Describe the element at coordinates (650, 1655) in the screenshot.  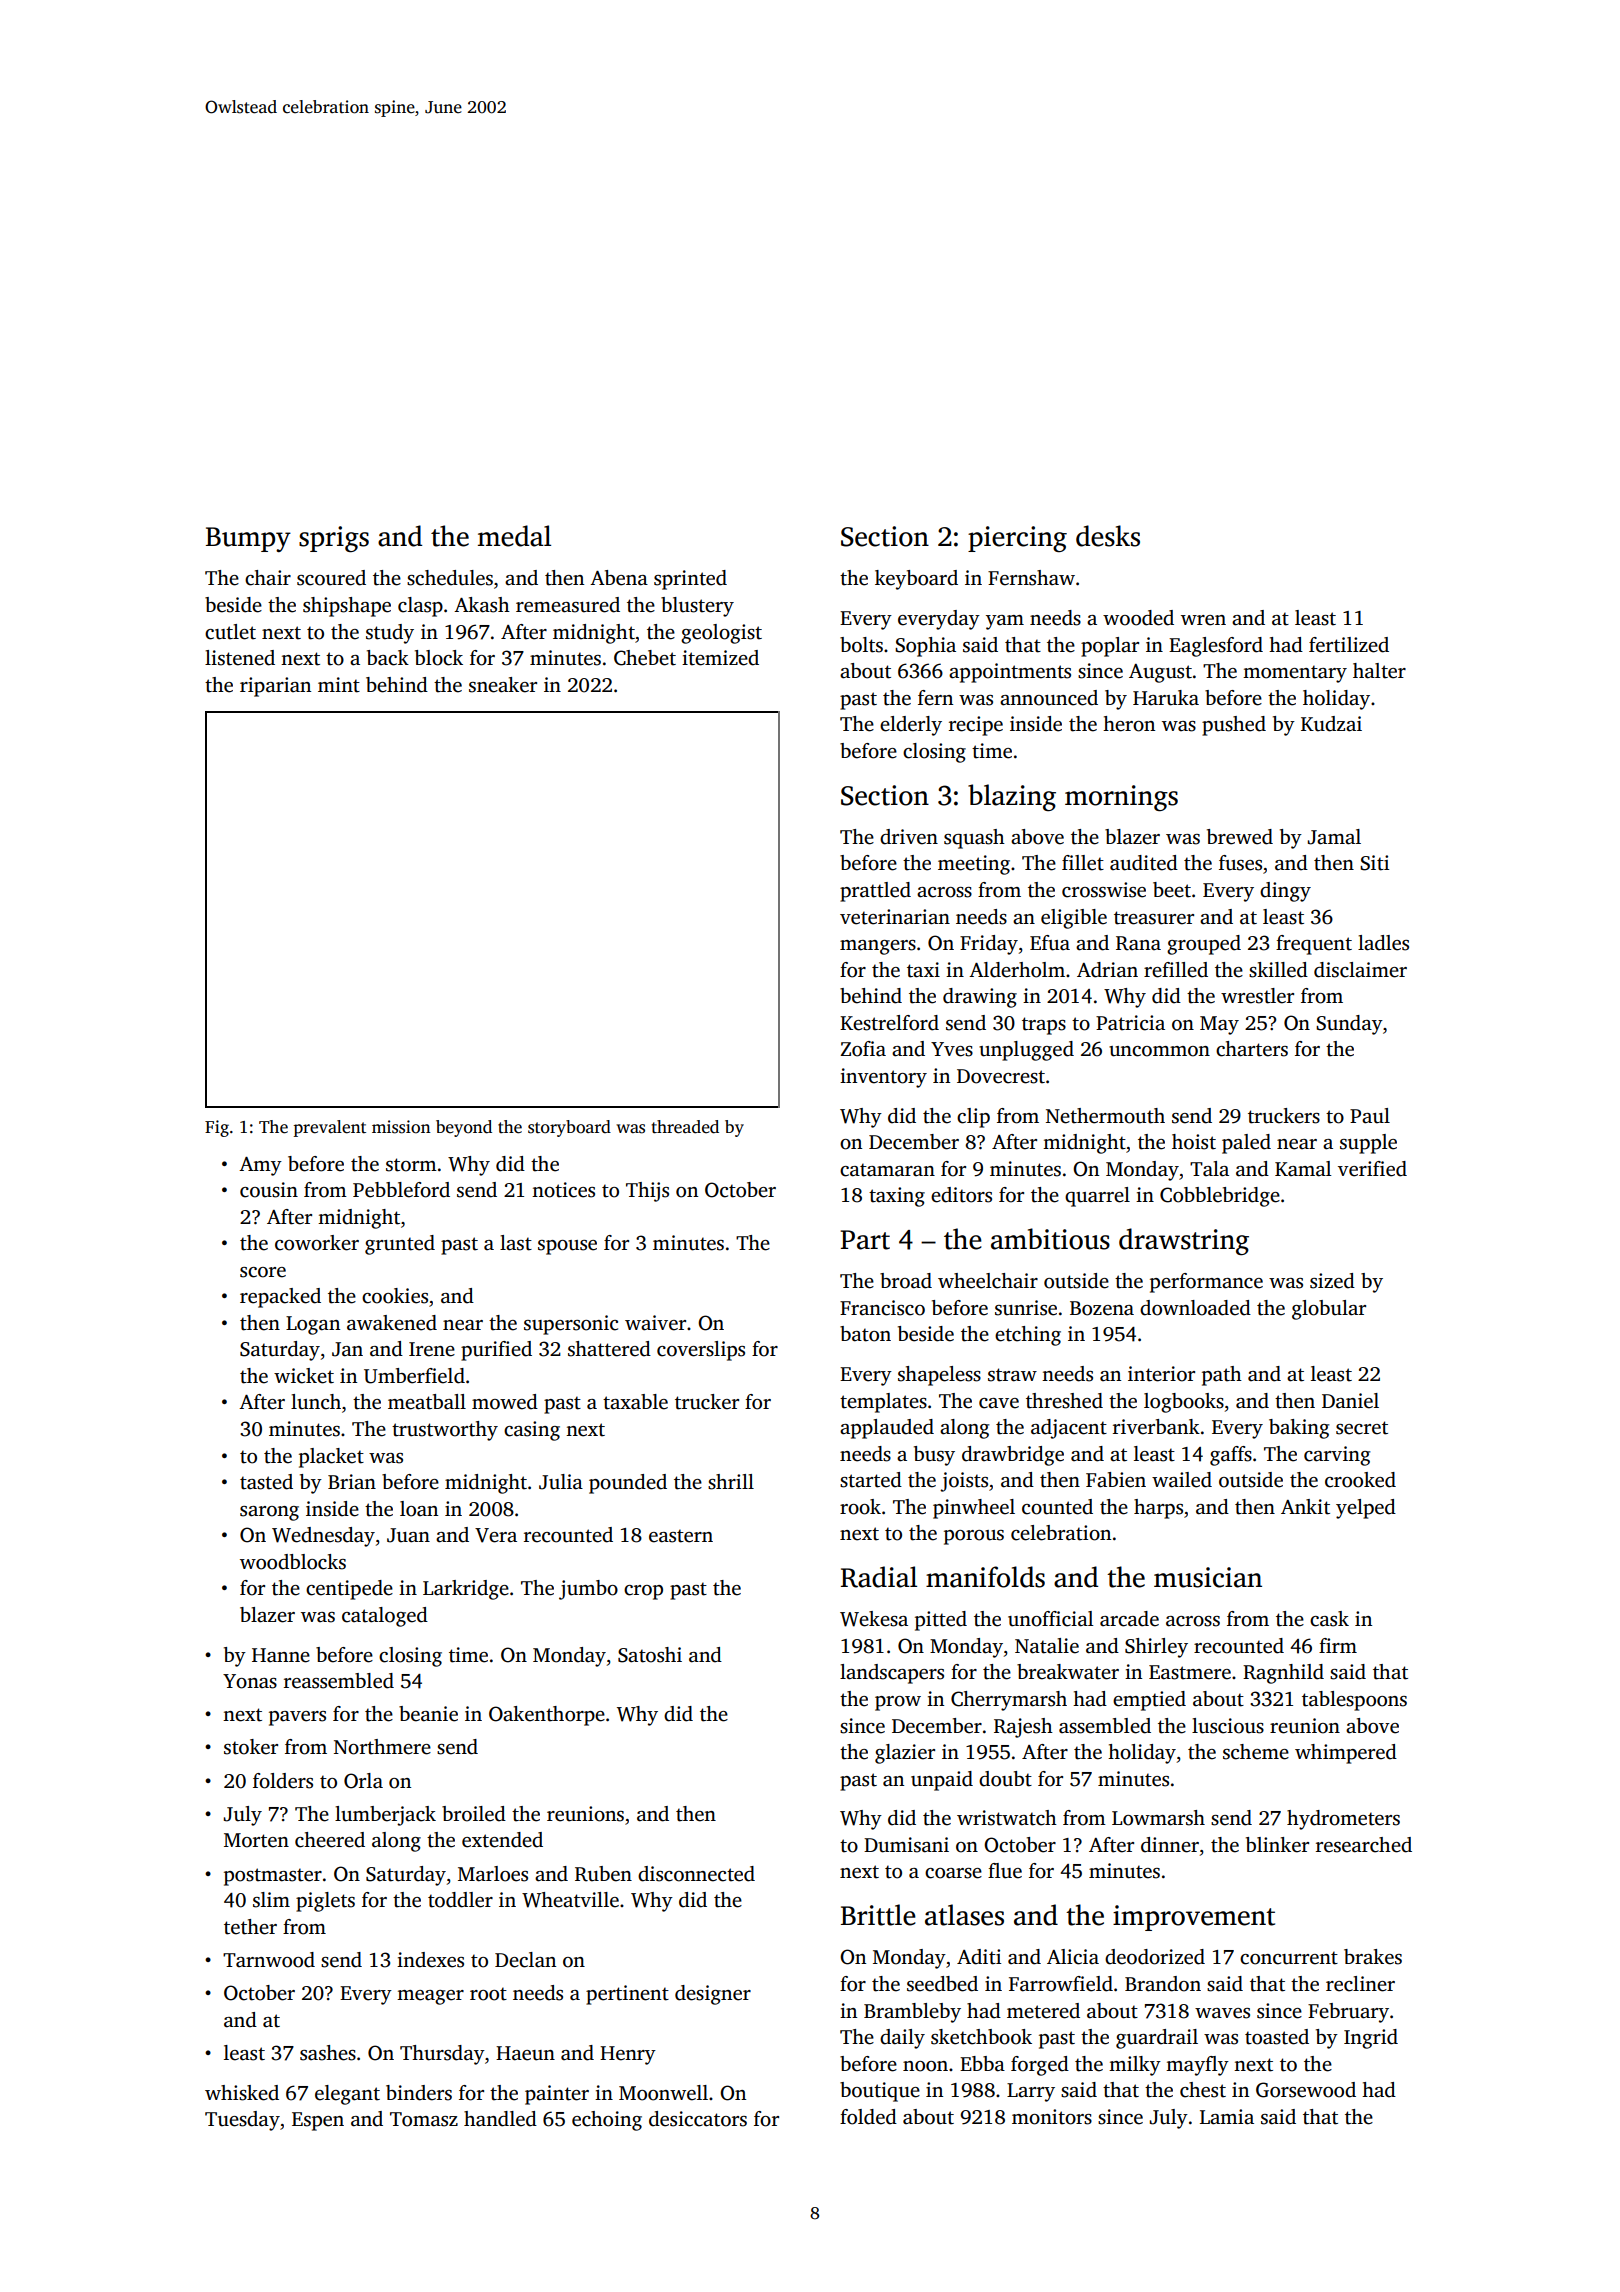
I see `Satoshi` at that location.
